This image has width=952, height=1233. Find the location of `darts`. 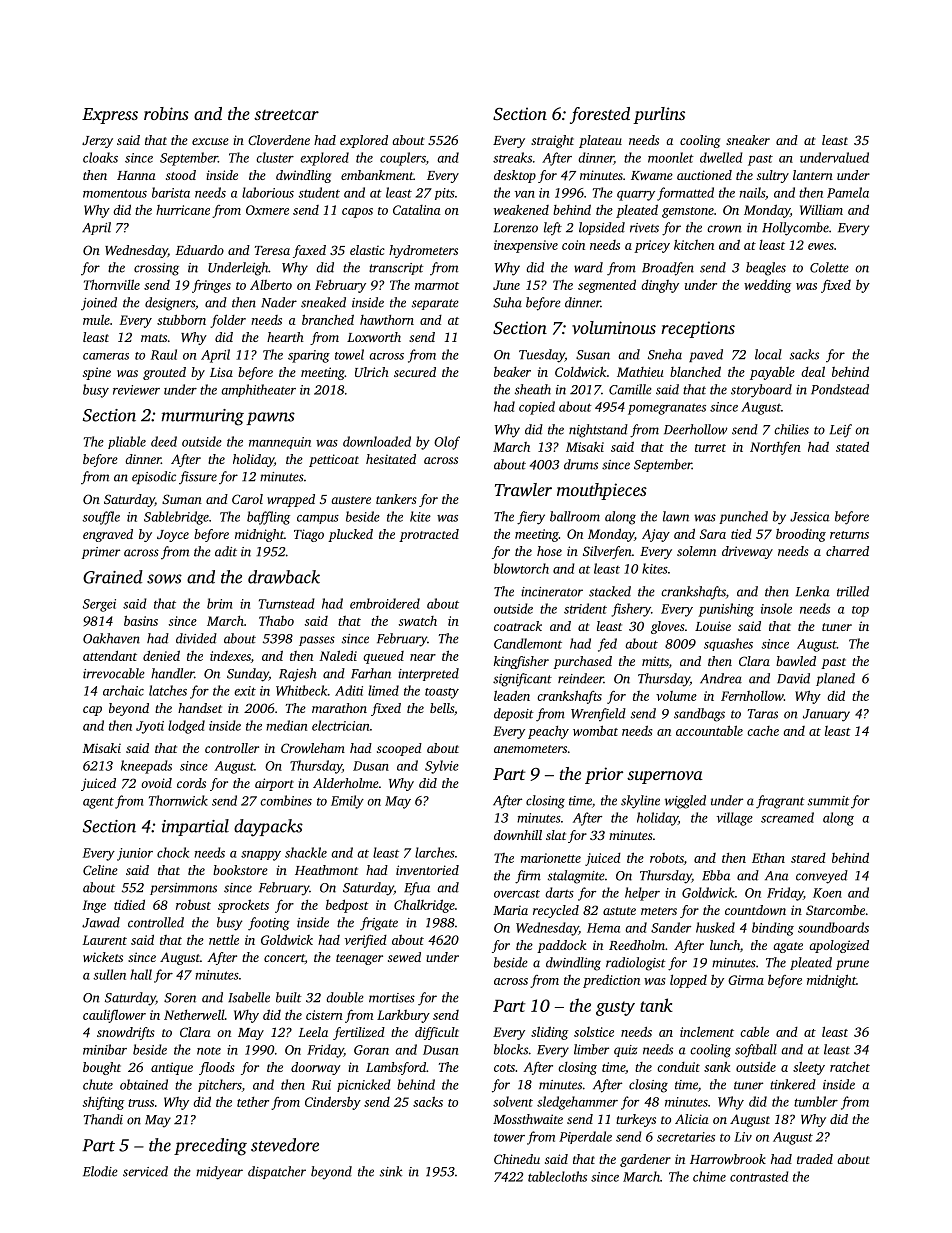

darts is located at coordinates (559, 892).
